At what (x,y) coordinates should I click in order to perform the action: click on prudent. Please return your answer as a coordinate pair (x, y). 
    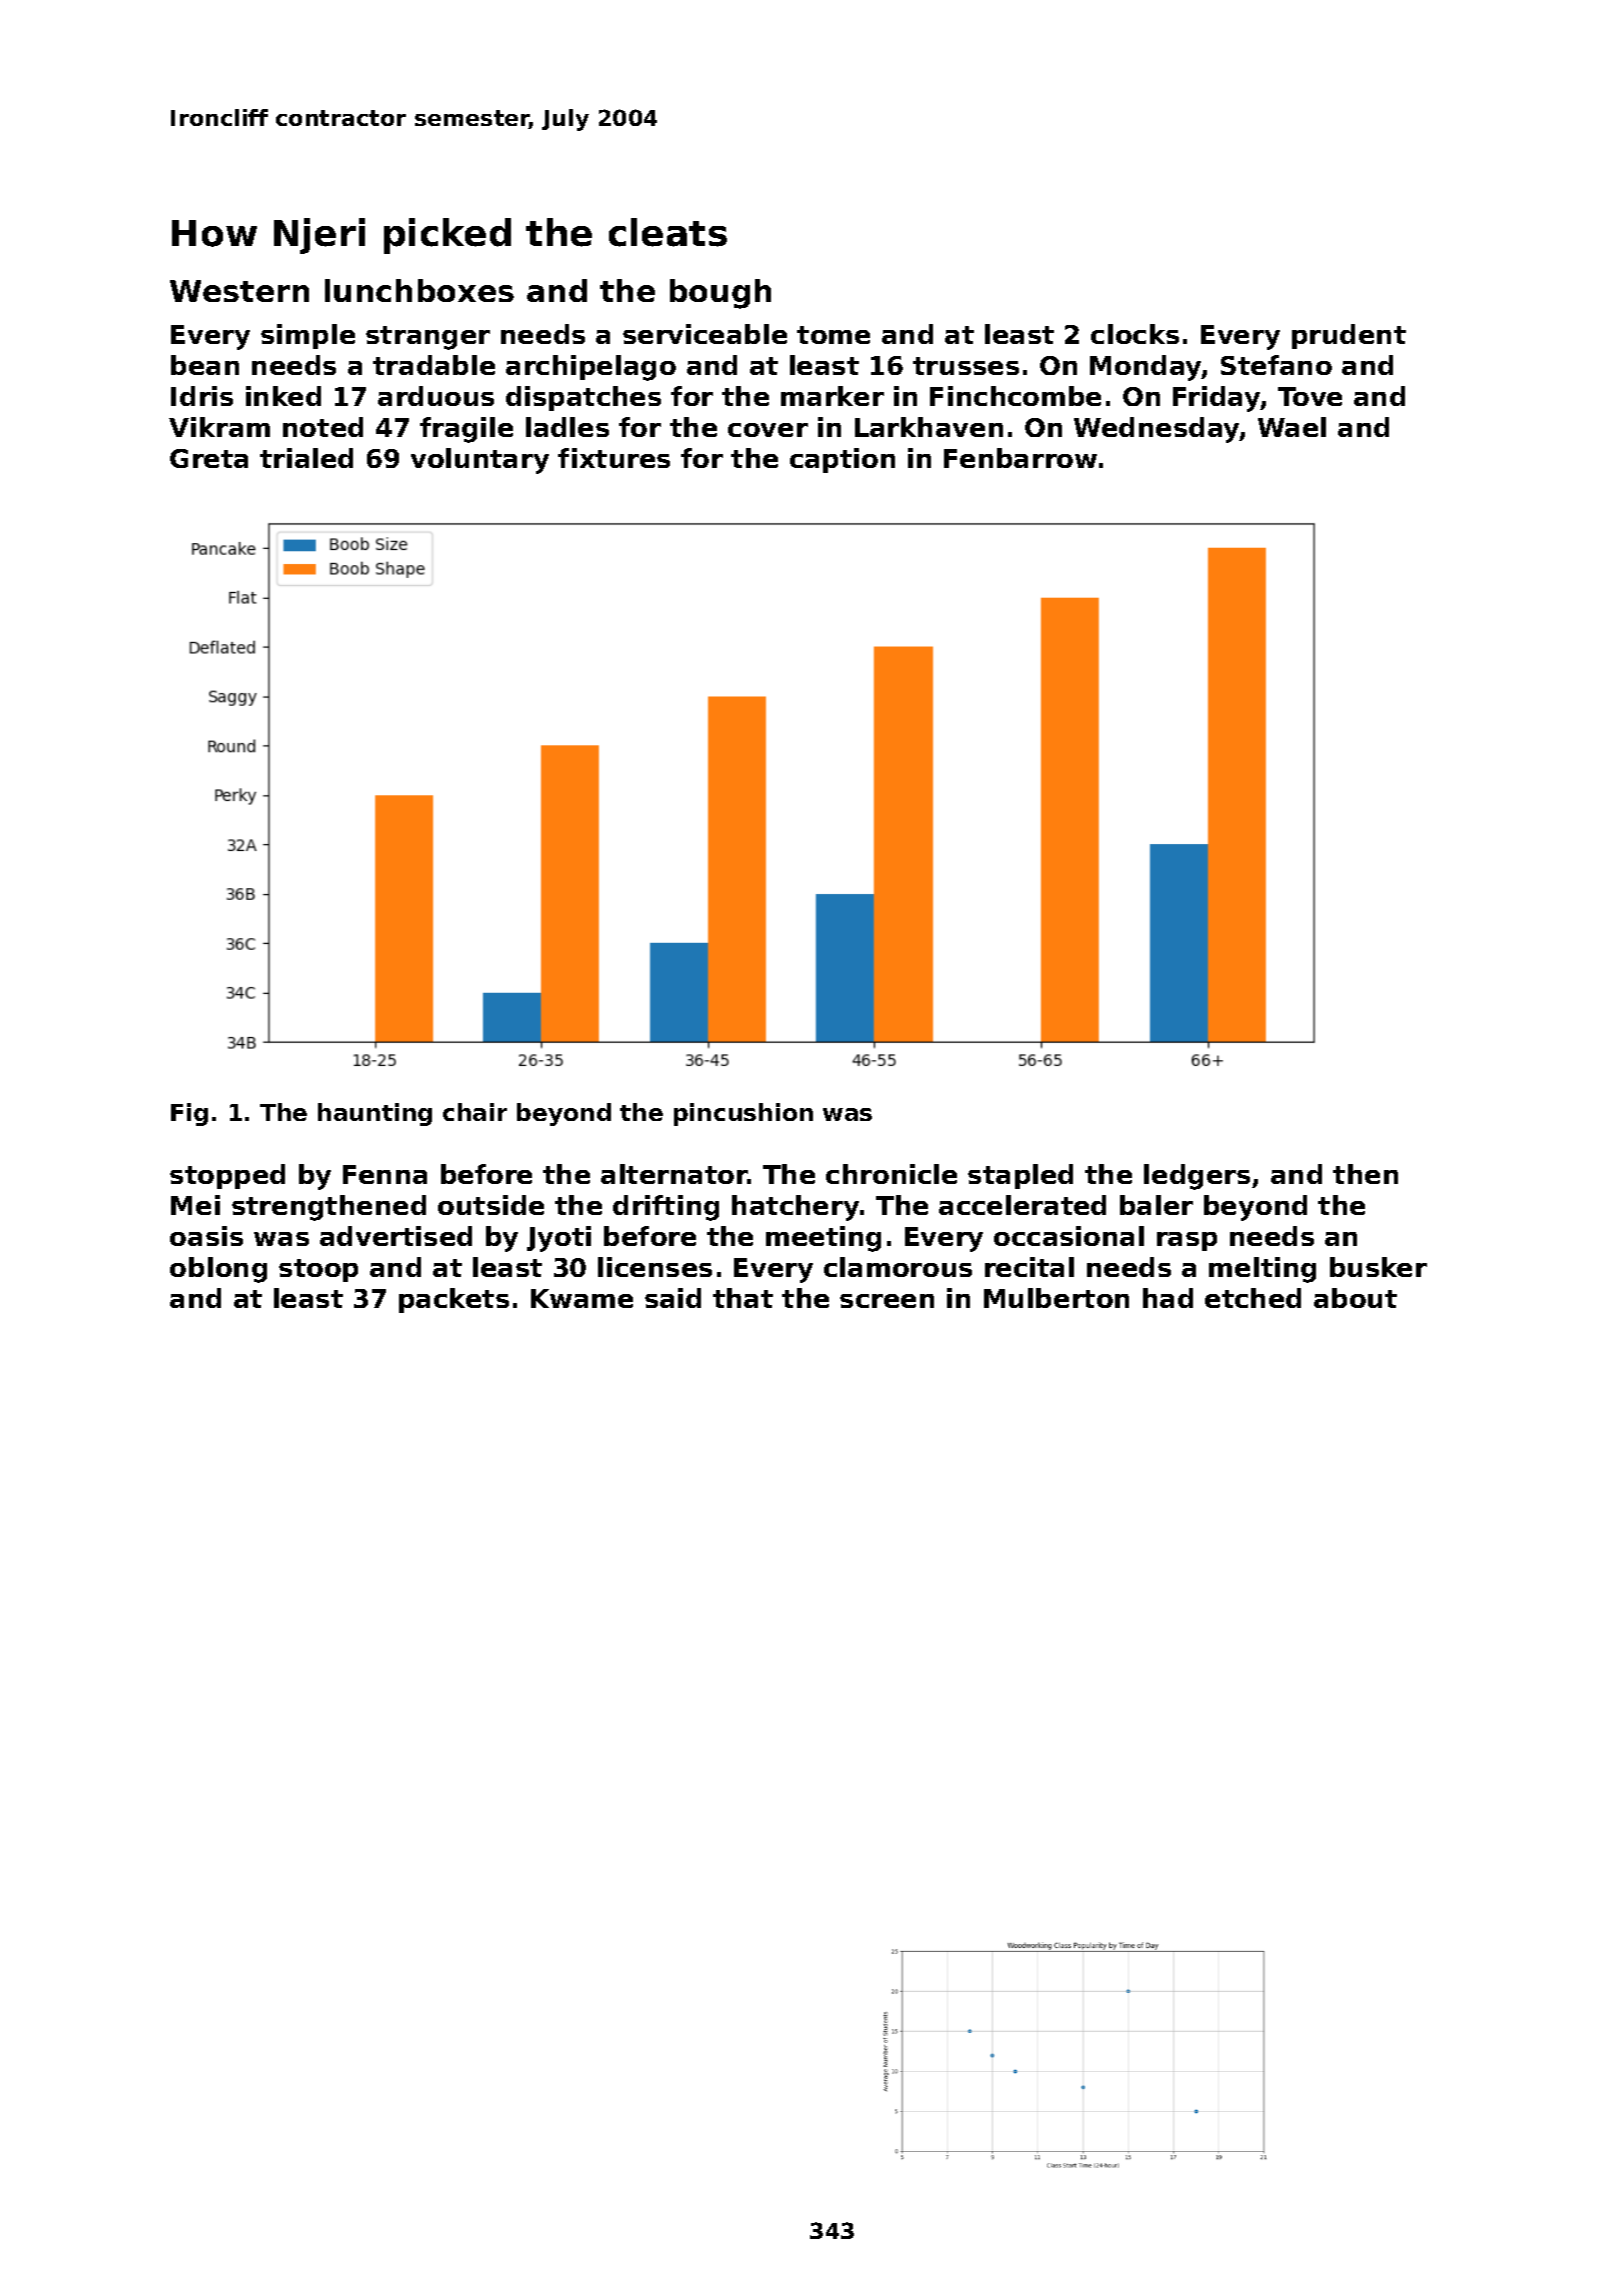
    Looking at the image, I should click on (1349, 336).
